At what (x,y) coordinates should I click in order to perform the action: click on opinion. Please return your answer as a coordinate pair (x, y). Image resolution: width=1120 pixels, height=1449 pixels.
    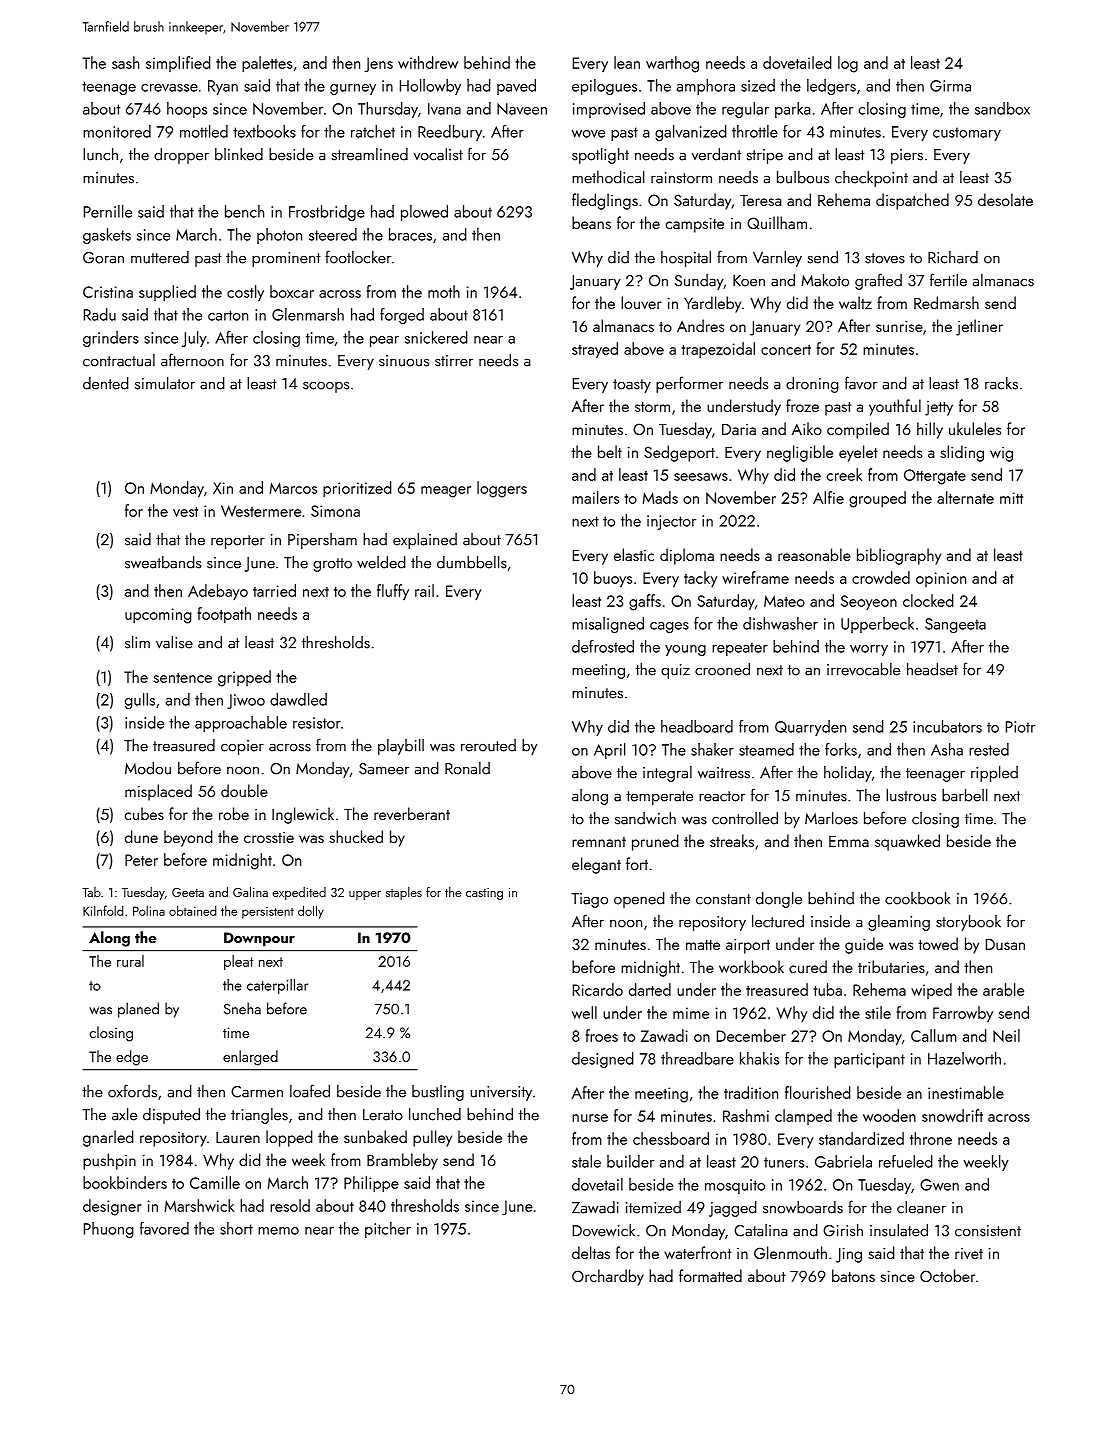
    Looking at the image, I should click on (941, 579).
